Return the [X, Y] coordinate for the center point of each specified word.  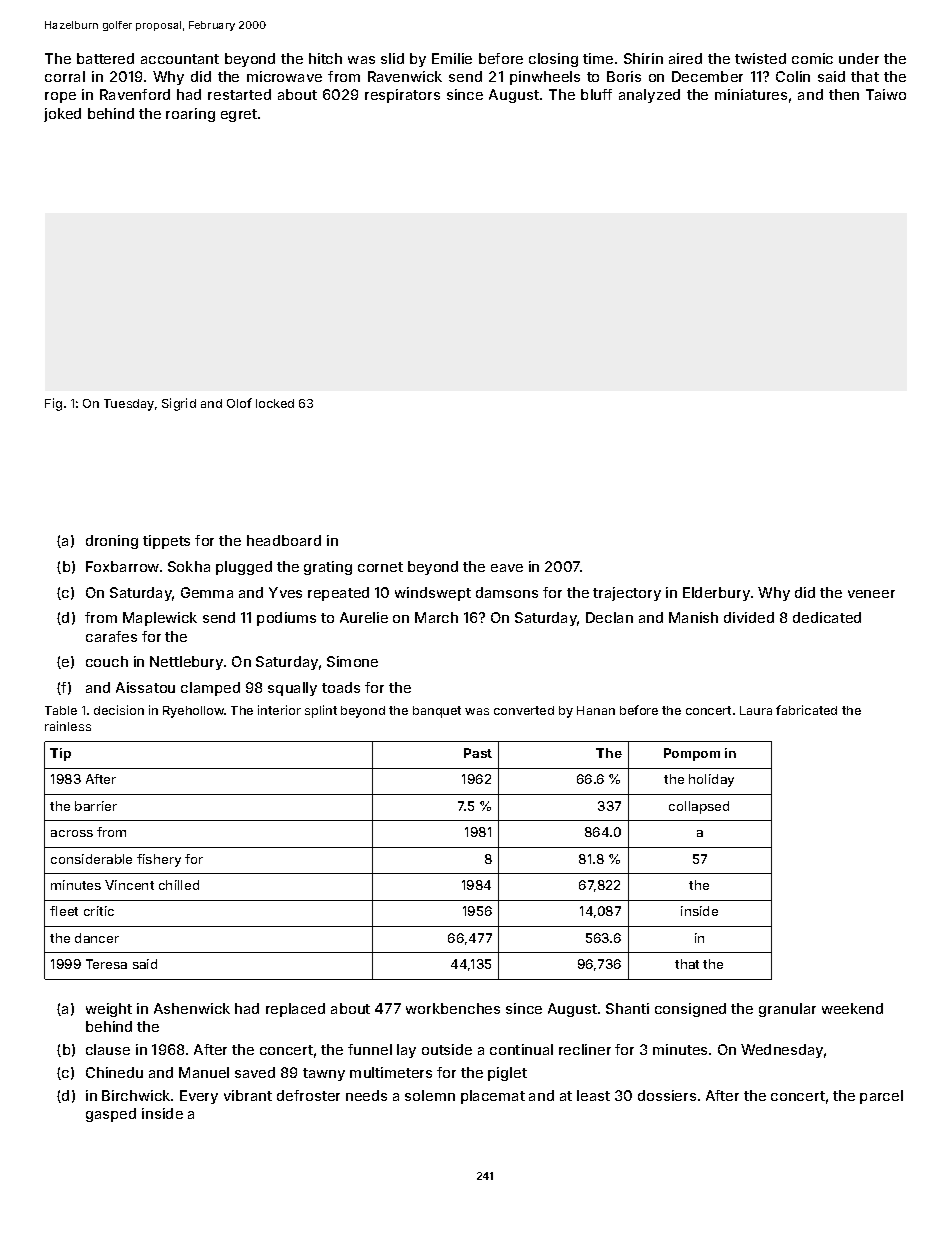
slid [392, 58]
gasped [111, 1115]
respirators [402, 96]
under [859, 58]
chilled [179, 885]
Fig [53, 404]
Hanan [596, 710]
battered [105, 58]
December [707, 76]
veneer [871, 594]
